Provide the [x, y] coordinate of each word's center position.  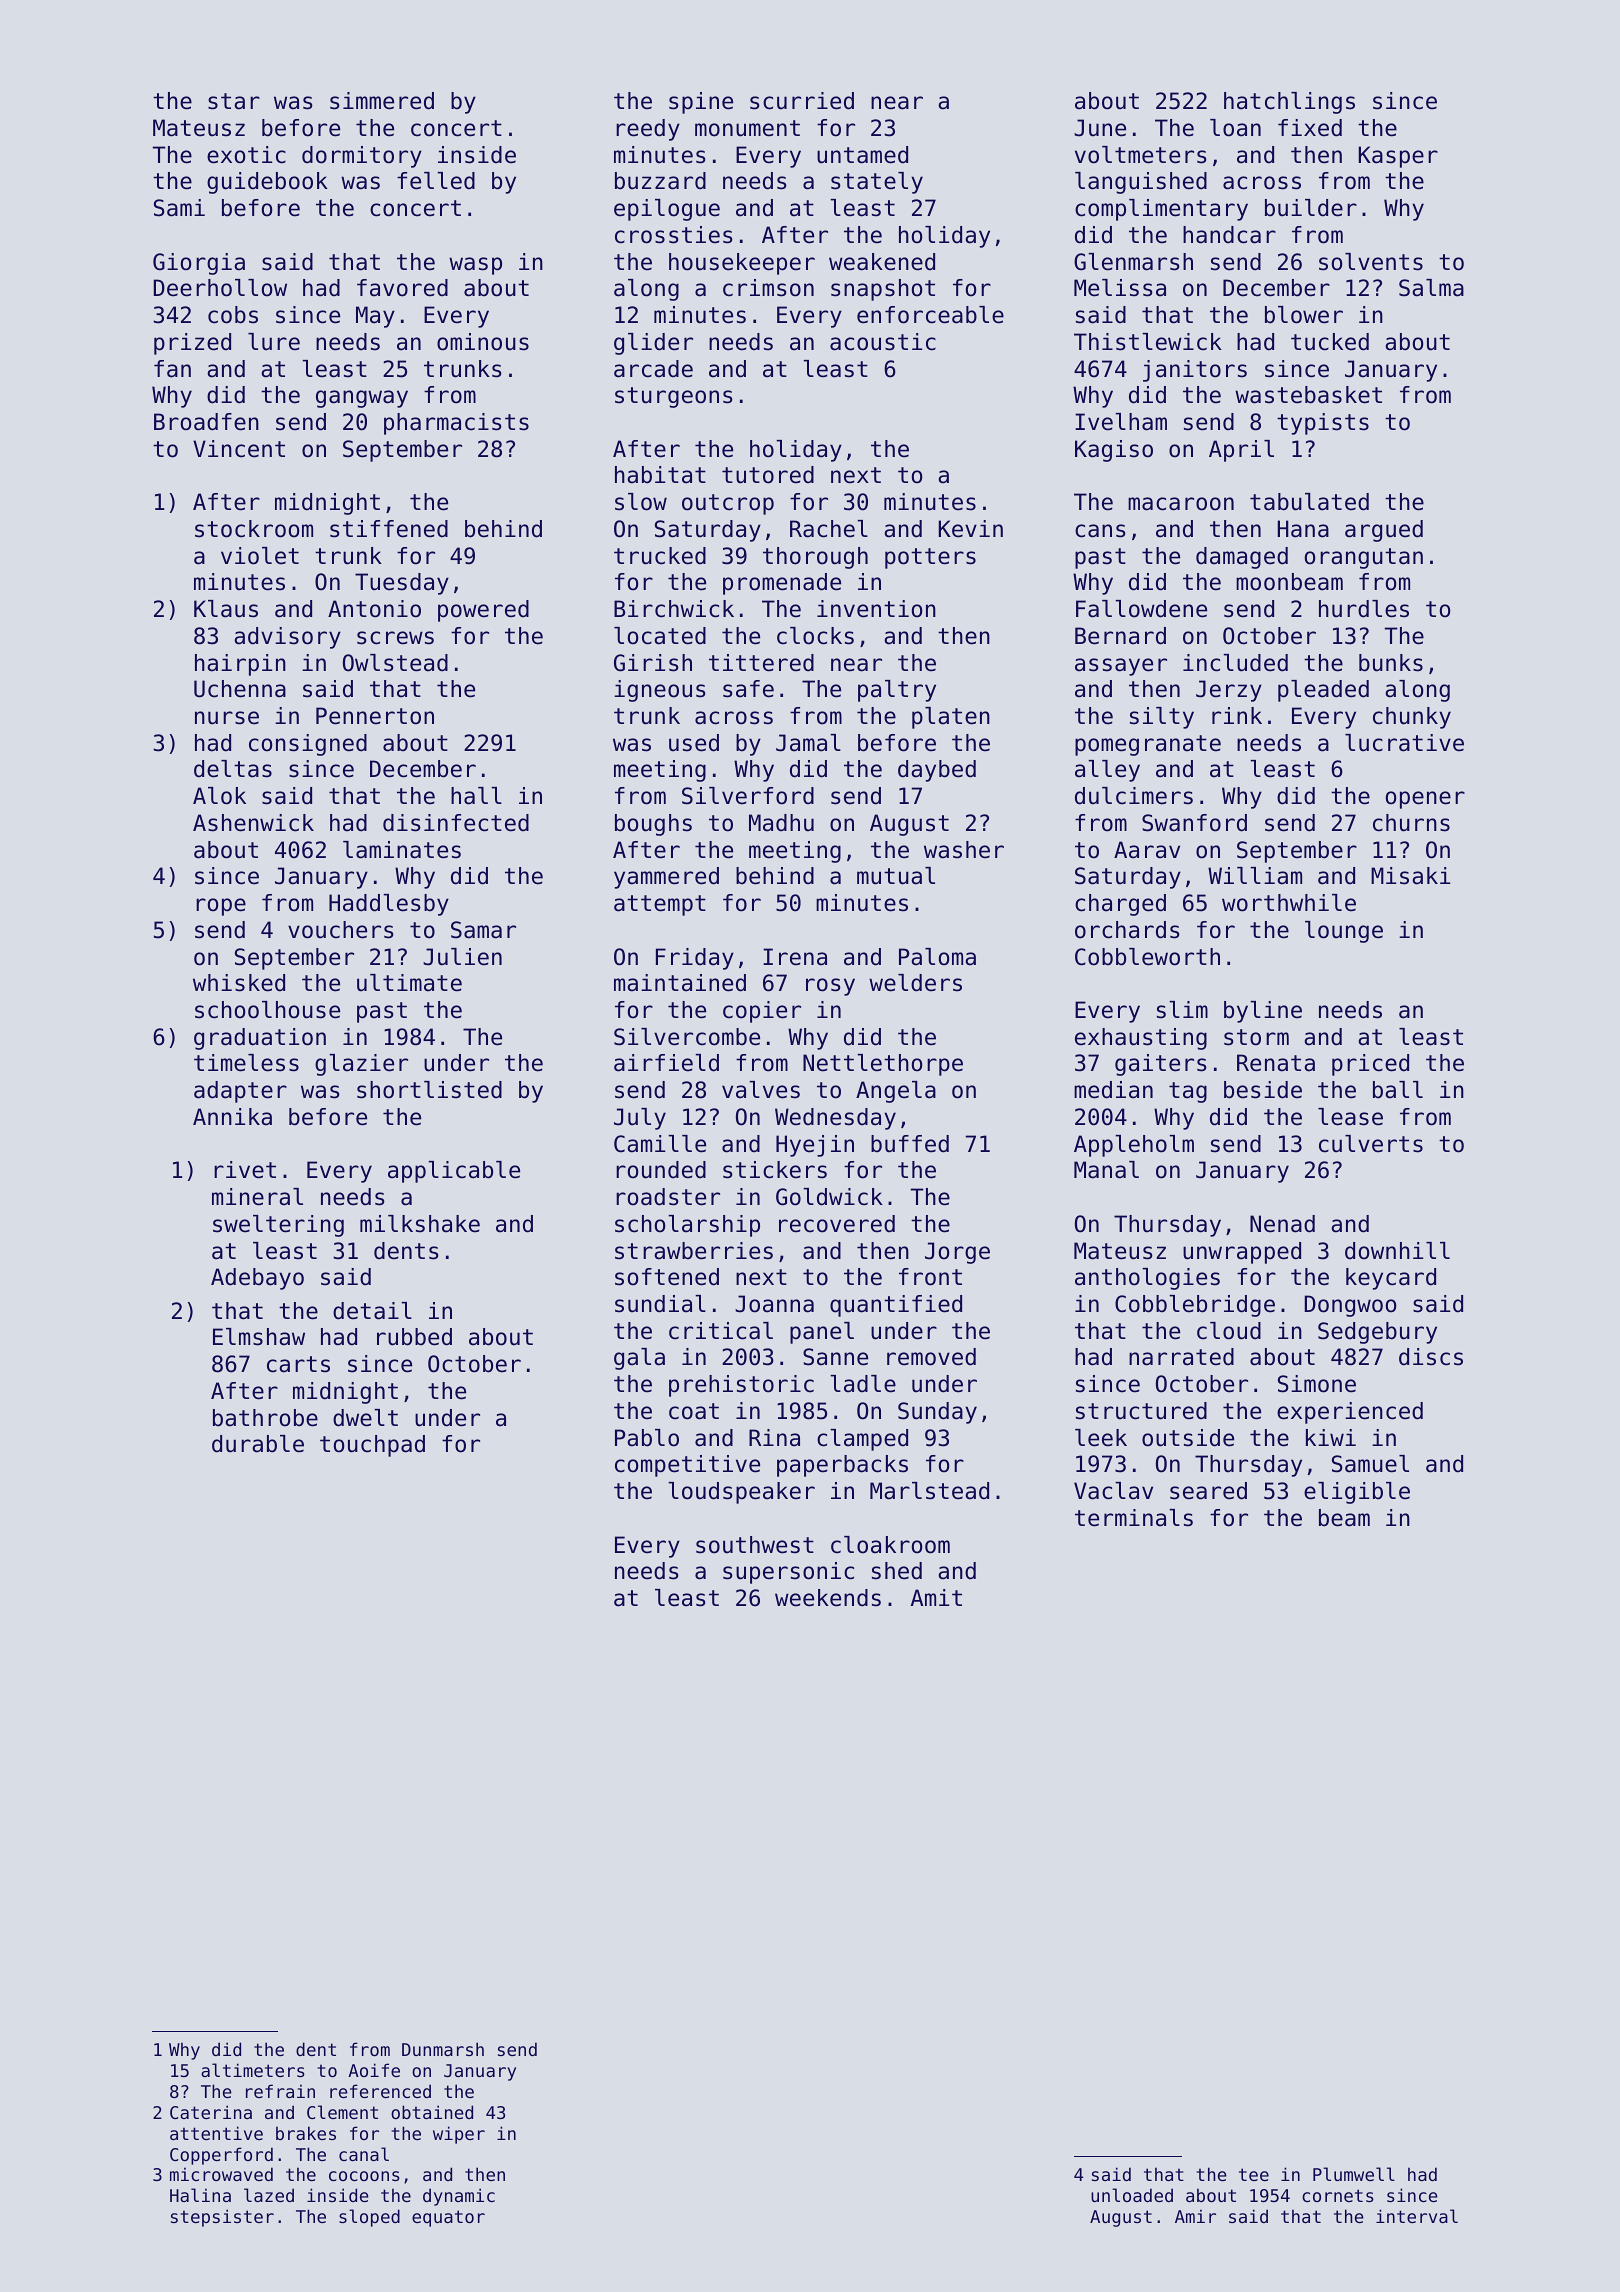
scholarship [687, 1226]
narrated [1181, 1357]
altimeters [253, 2070]
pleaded [1323, 691]
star [234, 101]
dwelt [365, 1418]
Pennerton [375, 716]
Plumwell [1354, 2174]
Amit [936, 1597]
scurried [802, 101]
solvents [1371, 262]
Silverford [748, 796]
